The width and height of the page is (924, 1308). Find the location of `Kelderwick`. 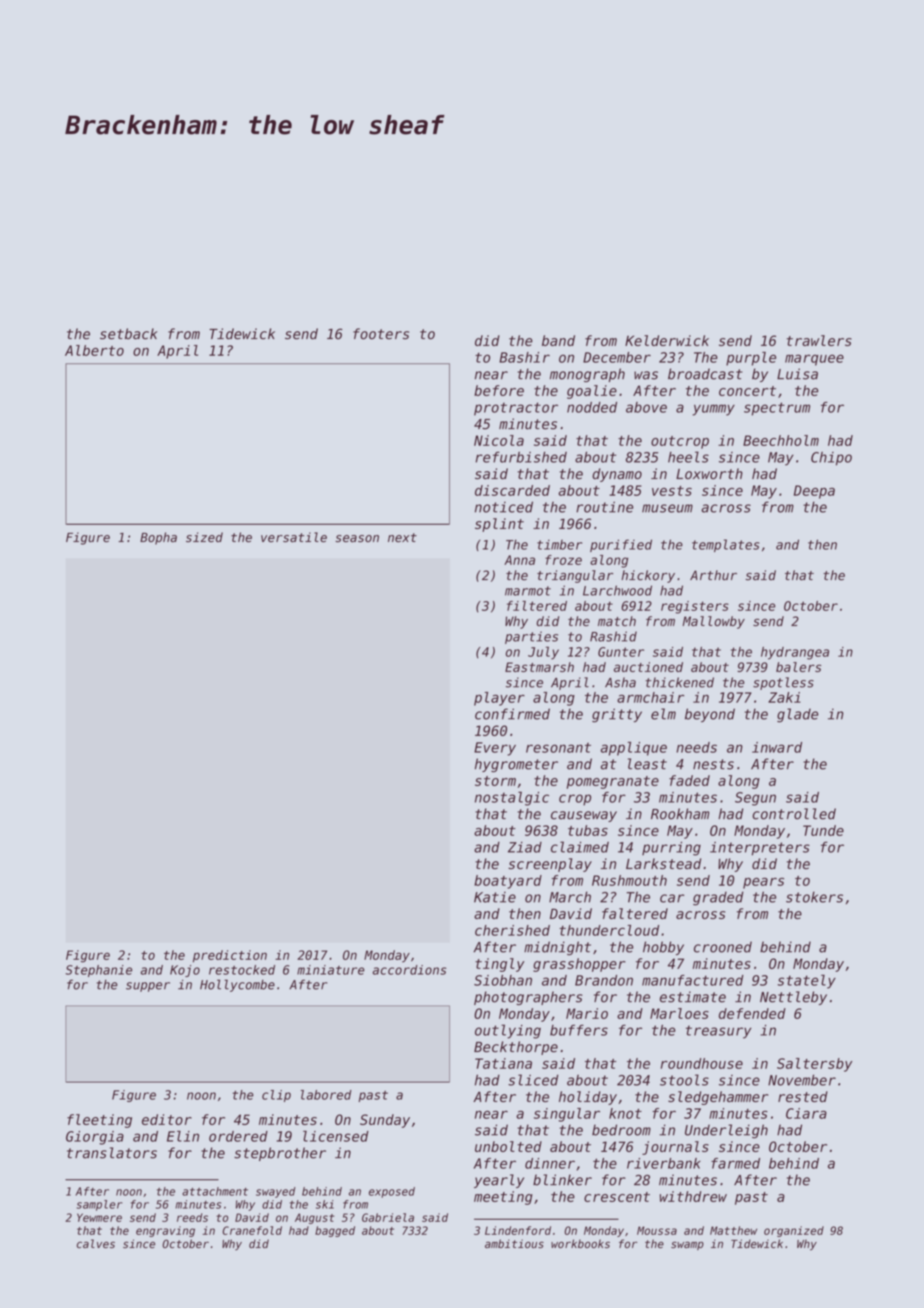

Kelderwick is located at coordinates (667, 340).
